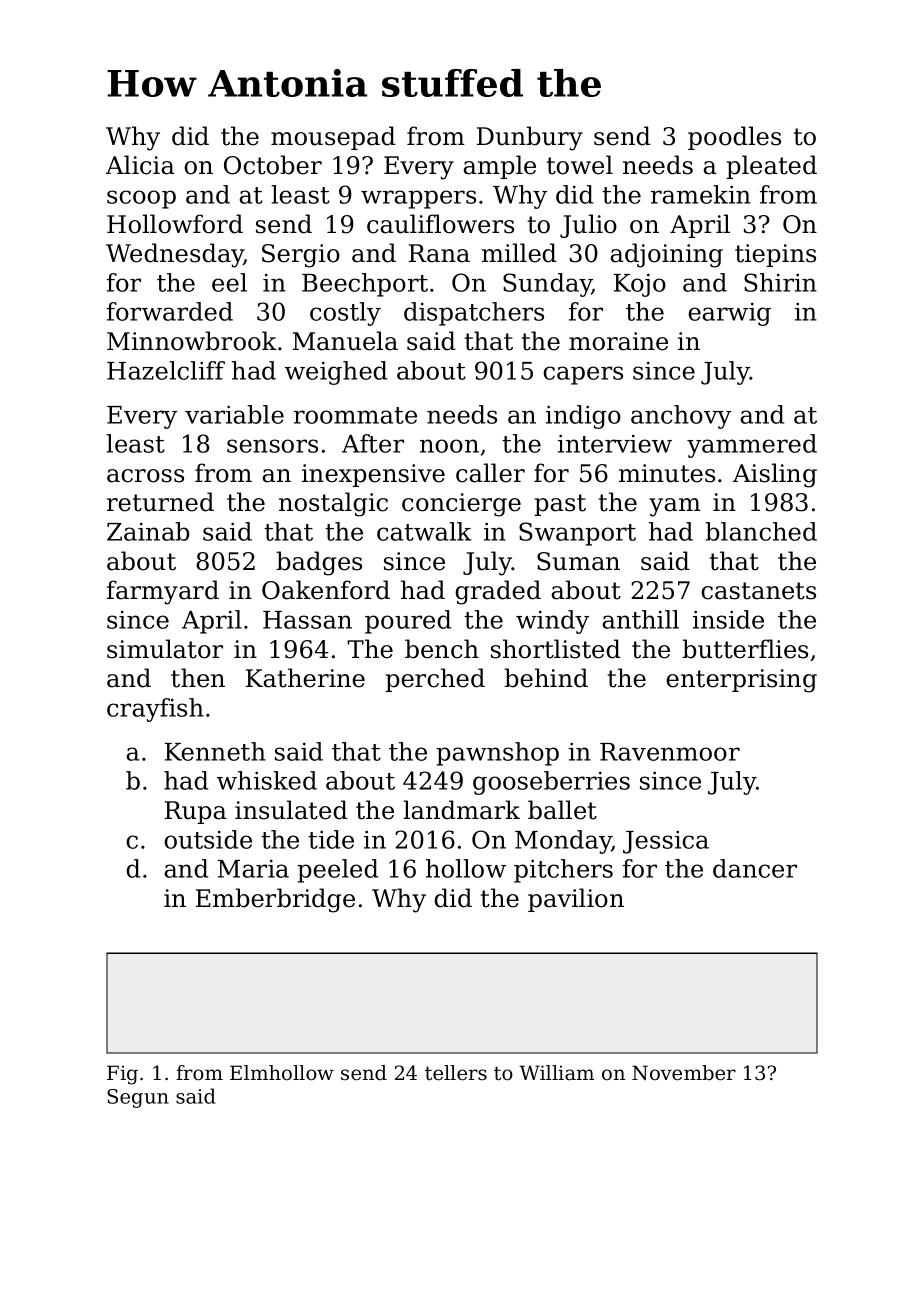  Describe the element at coordinates (273, 165) in the page. I see `October` at that location.
